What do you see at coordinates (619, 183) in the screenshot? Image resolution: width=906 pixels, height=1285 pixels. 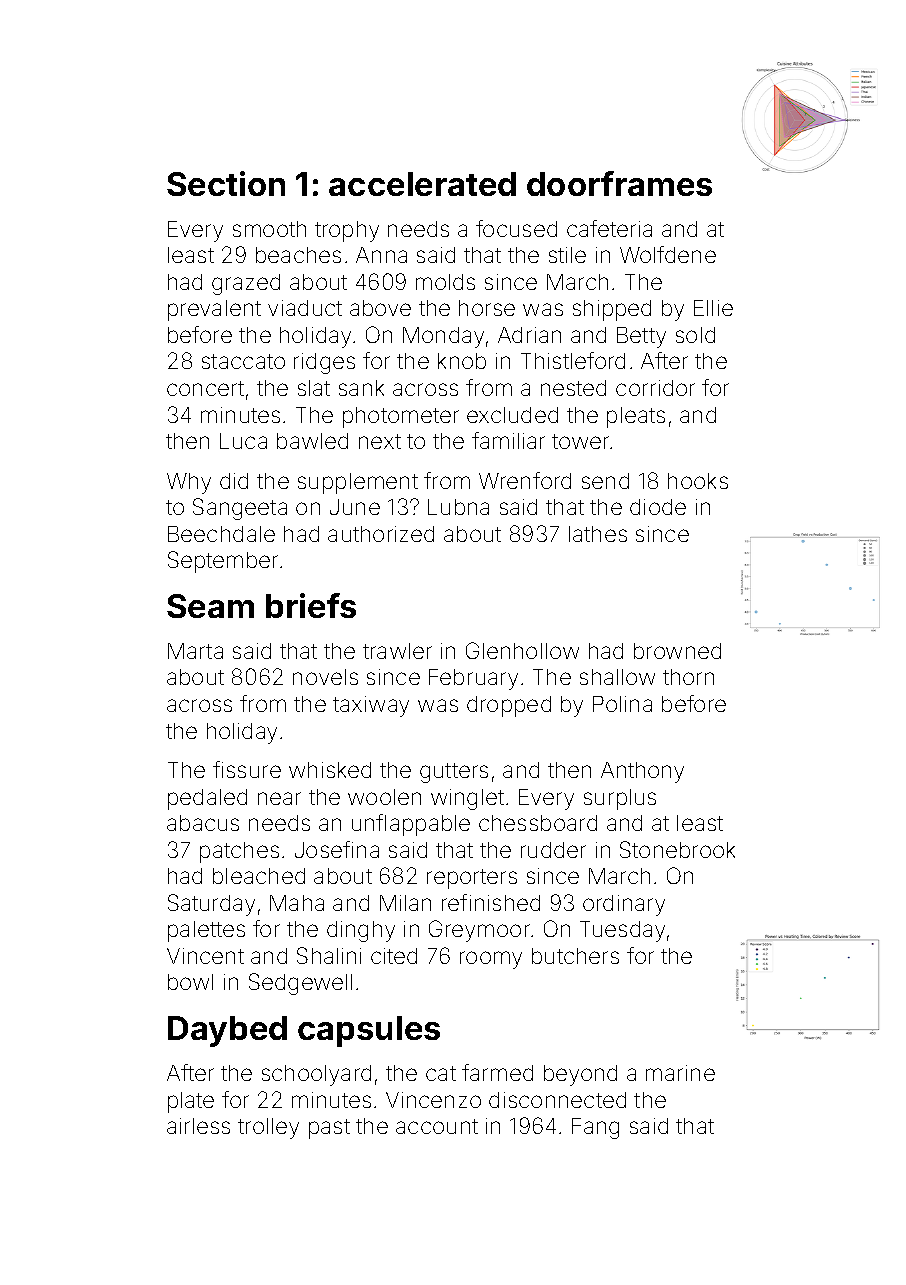 I see `doorframes` at bounding box center [619, 183].
